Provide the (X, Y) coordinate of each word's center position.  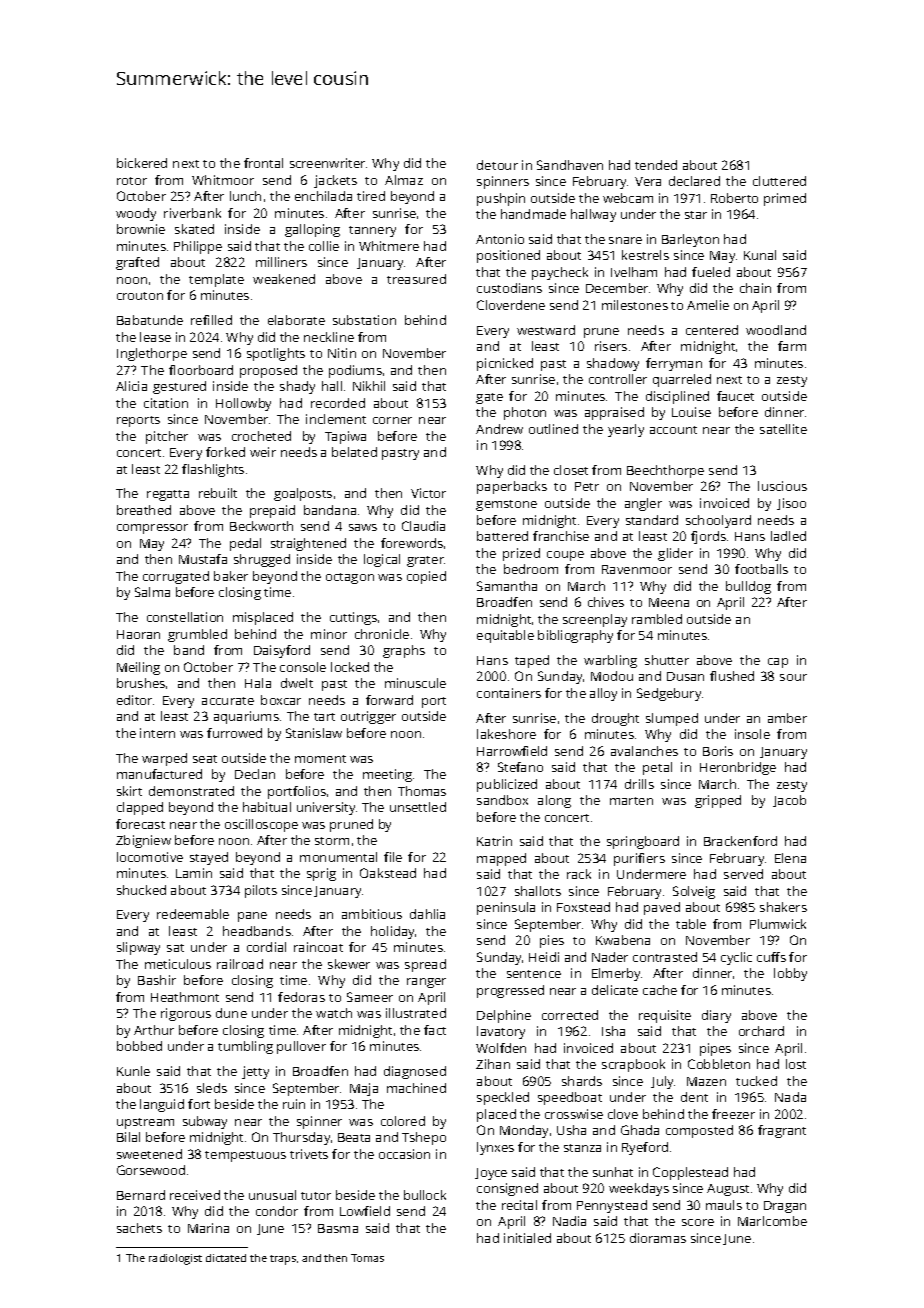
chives (606, 602)
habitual (267, 807)
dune (231, 1013)
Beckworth (261, 526)
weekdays (639, 1189)
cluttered (779, 181)
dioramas (658, 1238)
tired (371, 196)
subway (205, 1122)
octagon (350, 578)
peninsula (506, 908)
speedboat (570, 1098)
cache (660, 990)
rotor (132, 181)
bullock (425, 1195)
